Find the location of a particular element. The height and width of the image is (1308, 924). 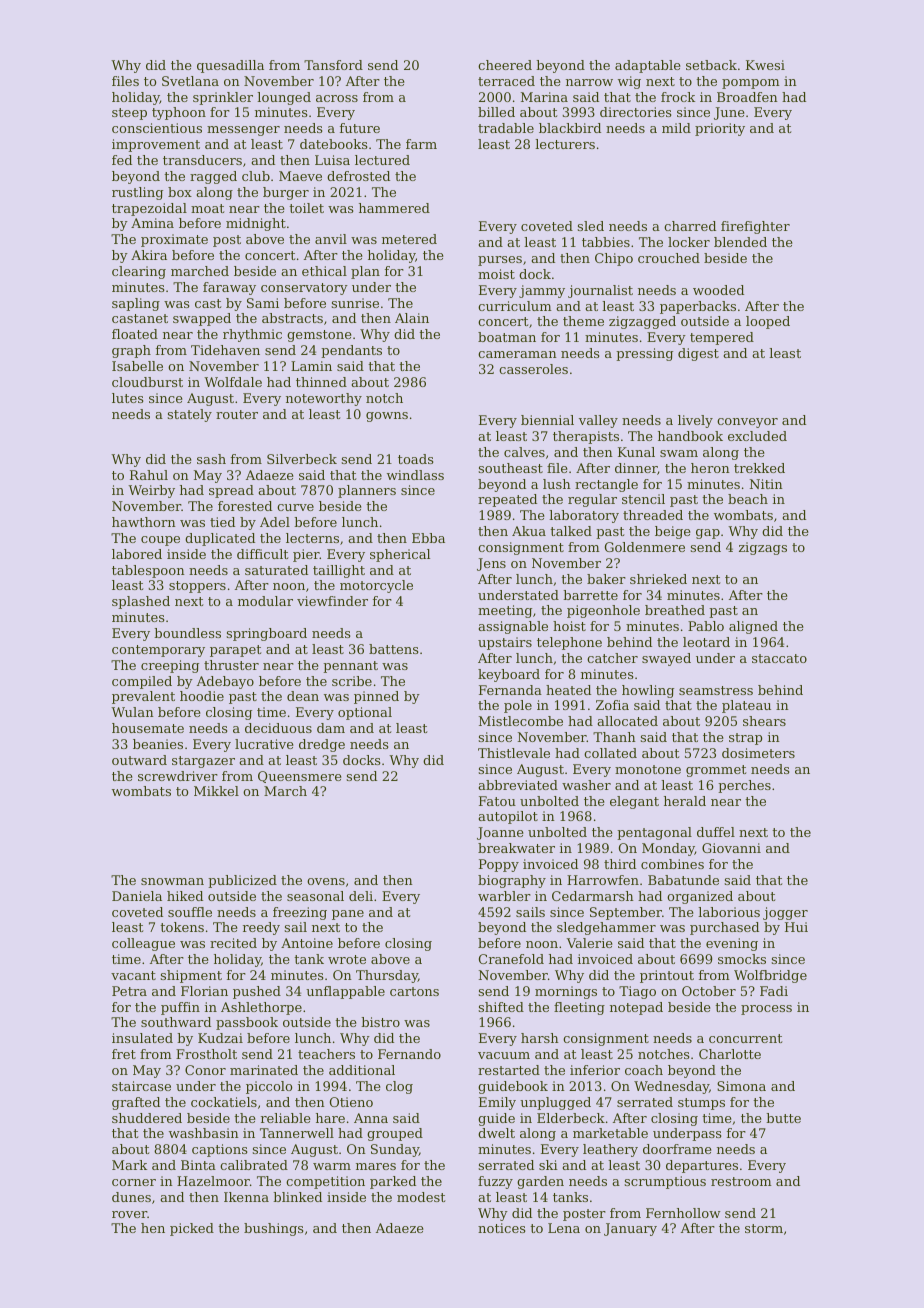

washbasin is located at coordinates (204, 1133).
